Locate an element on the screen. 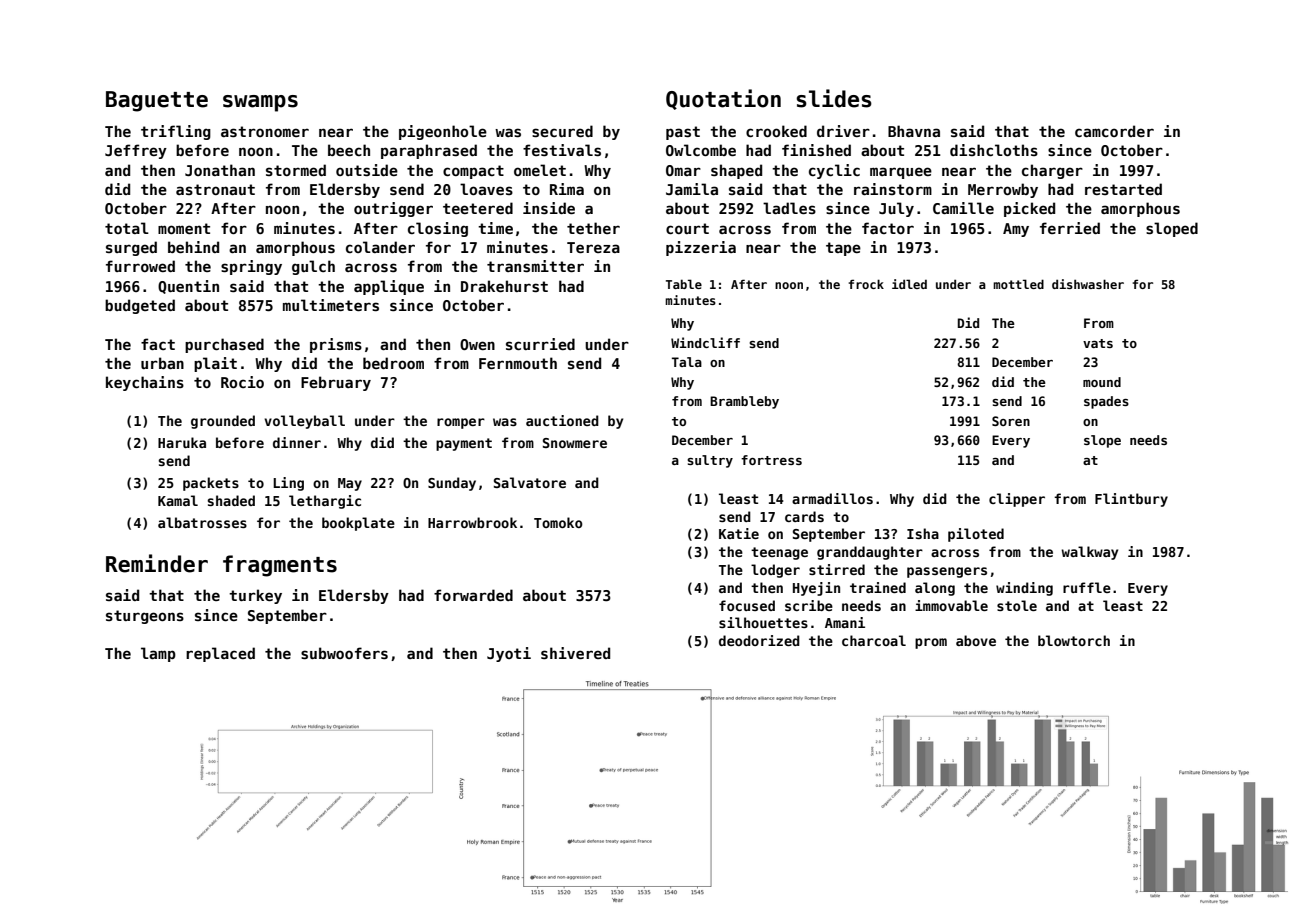 This screenshot has width=1308, height=924. piloted is located at coordinates (976, 535).
